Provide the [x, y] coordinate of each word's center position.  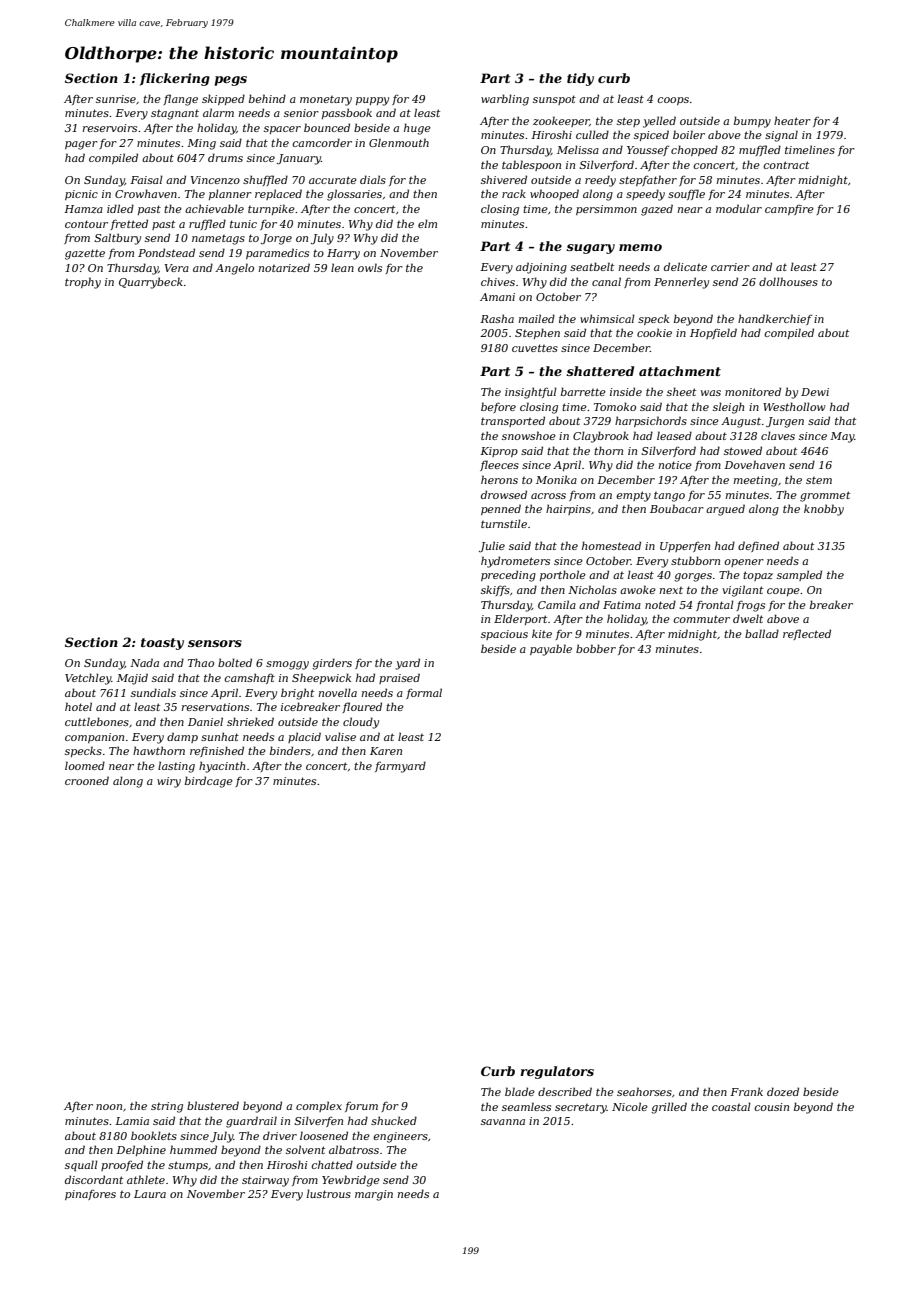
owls [370, 267]
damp [182, 737]
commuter [701, 619]
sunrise [116, 99]
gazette [85, 254]
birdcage [209, 782]
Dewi [815, 392]
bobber [596, 648]
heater [792, 120]
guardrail [251, 1122]
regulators [557, 1072]
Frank [746, 1091]
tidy [580, 79]
